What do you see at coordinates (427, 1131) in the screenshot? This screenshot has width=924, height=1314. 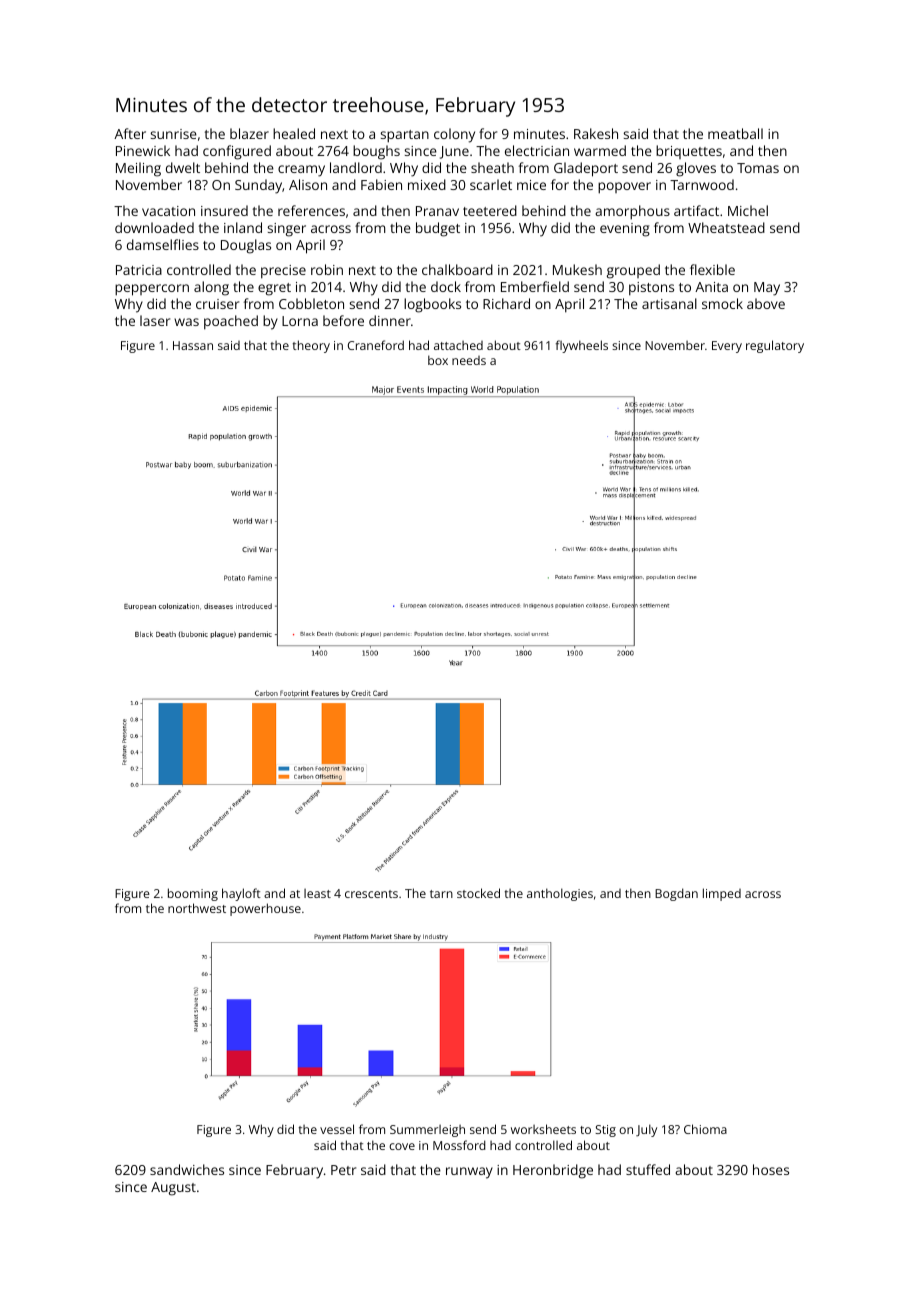 I see `Summerleigh` at bounding box center [427, 1131].
